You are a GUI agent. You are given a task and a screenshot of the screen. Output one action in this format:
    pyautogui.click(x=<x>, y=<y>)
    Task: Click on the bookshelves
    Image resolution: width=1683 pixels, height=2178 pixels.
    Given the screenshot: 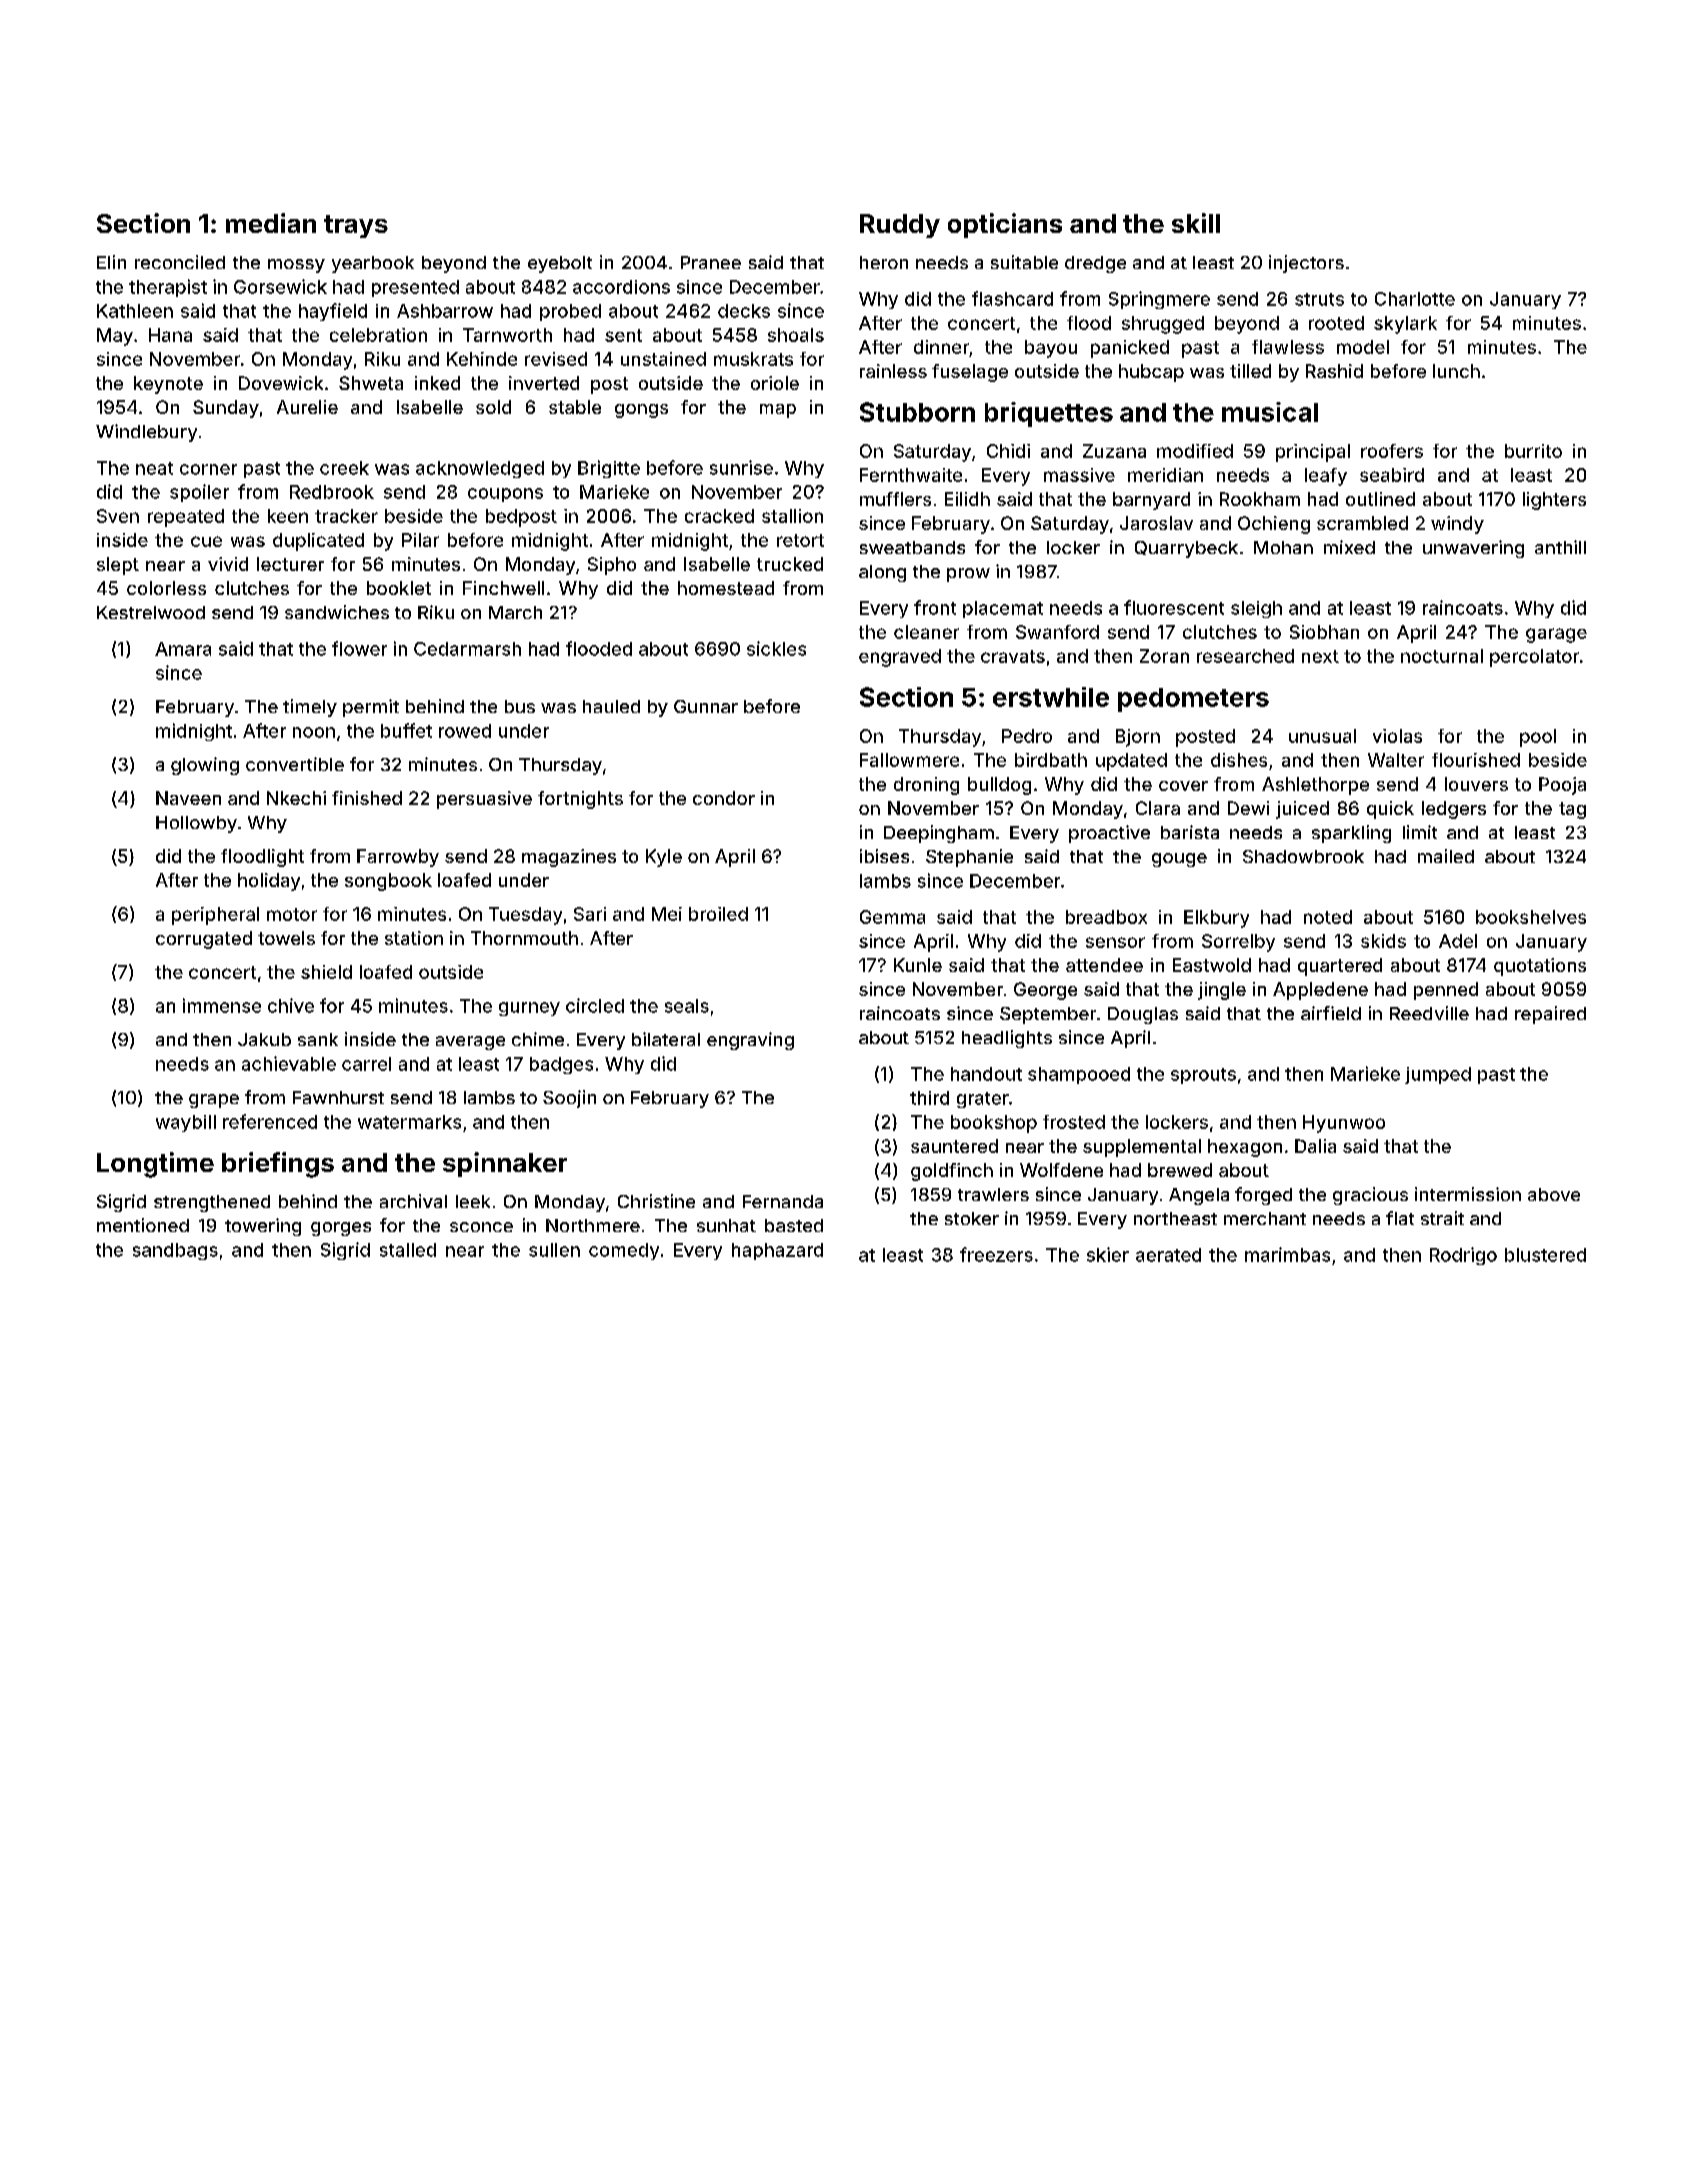 What is the action you would take?
    pyautogui.click(x=1531, y=917)
